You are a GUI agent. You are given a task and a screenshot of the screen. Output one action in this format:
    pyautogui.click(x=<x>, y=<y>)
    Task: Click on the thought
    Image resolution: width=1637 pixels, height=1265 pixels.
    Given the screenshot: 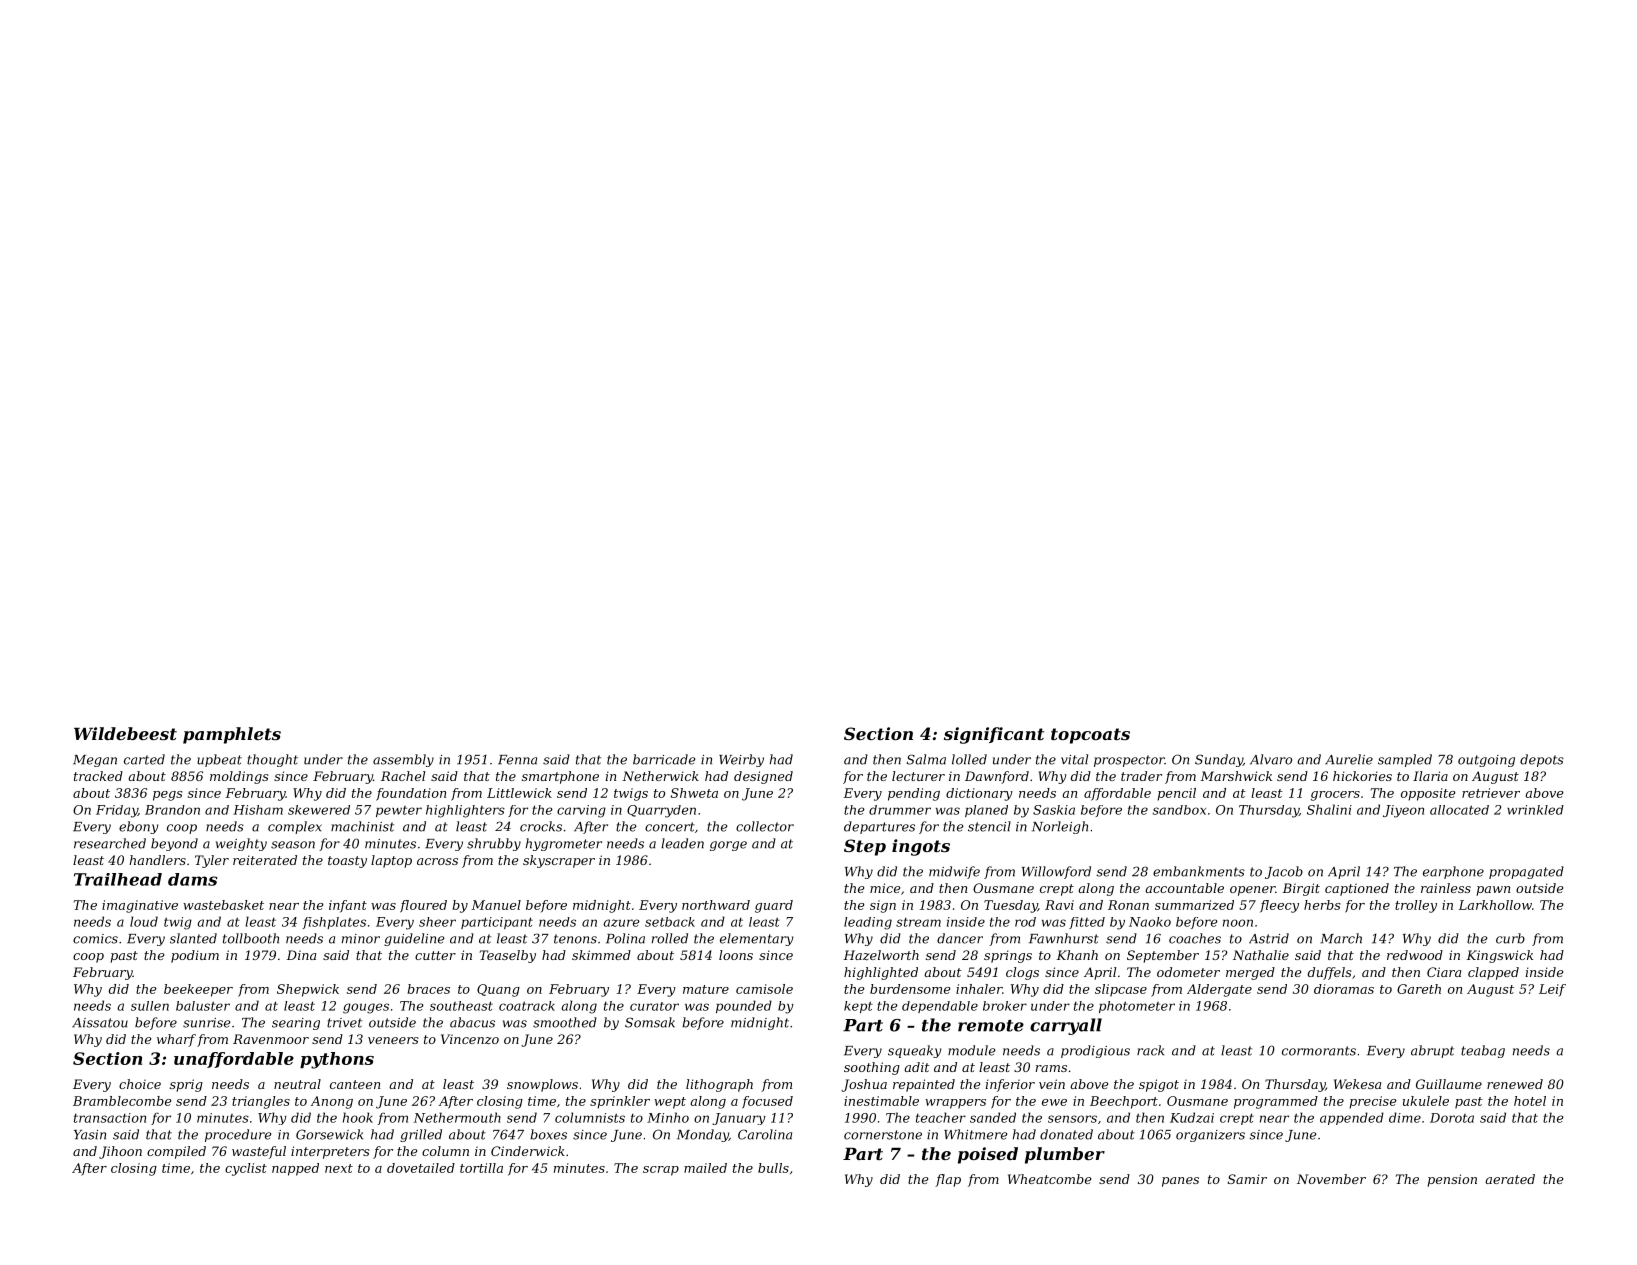 What is the action you would take?
    pyautogui.click(x=272, y=760)
